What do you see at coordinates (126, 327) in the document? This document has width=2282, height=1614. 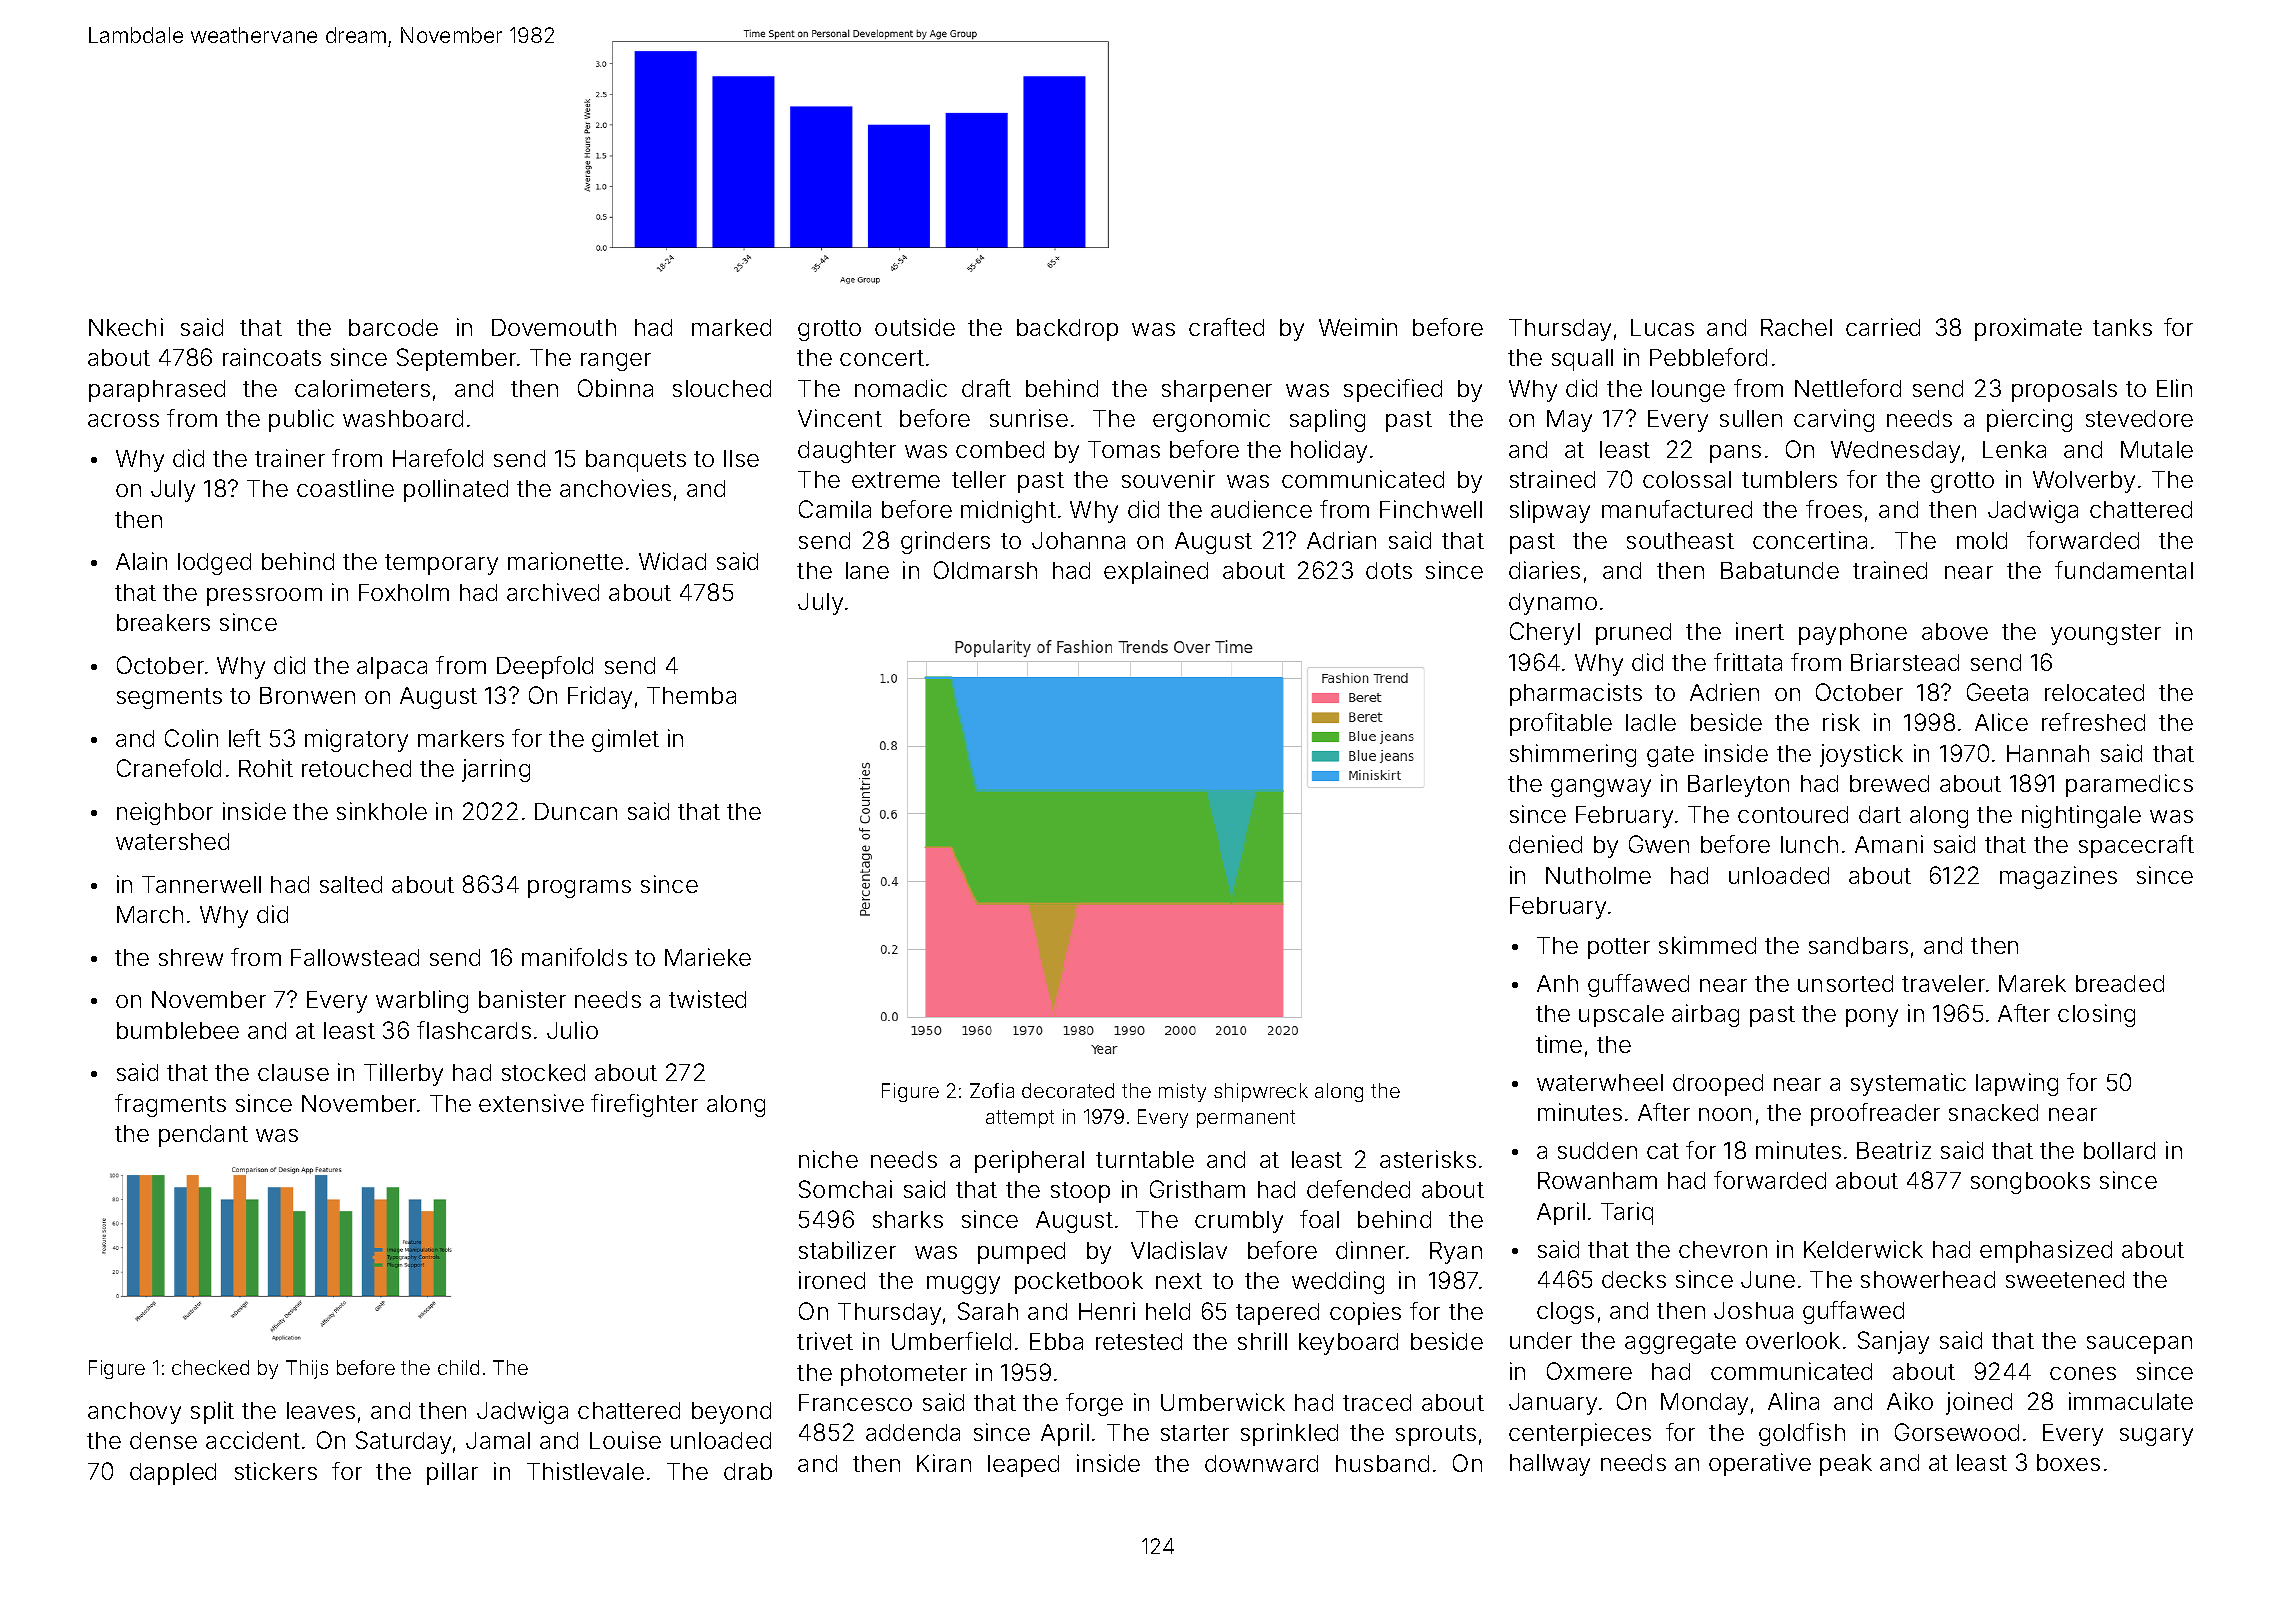 I see `Nkechi` at bounding box center [126, 327].
